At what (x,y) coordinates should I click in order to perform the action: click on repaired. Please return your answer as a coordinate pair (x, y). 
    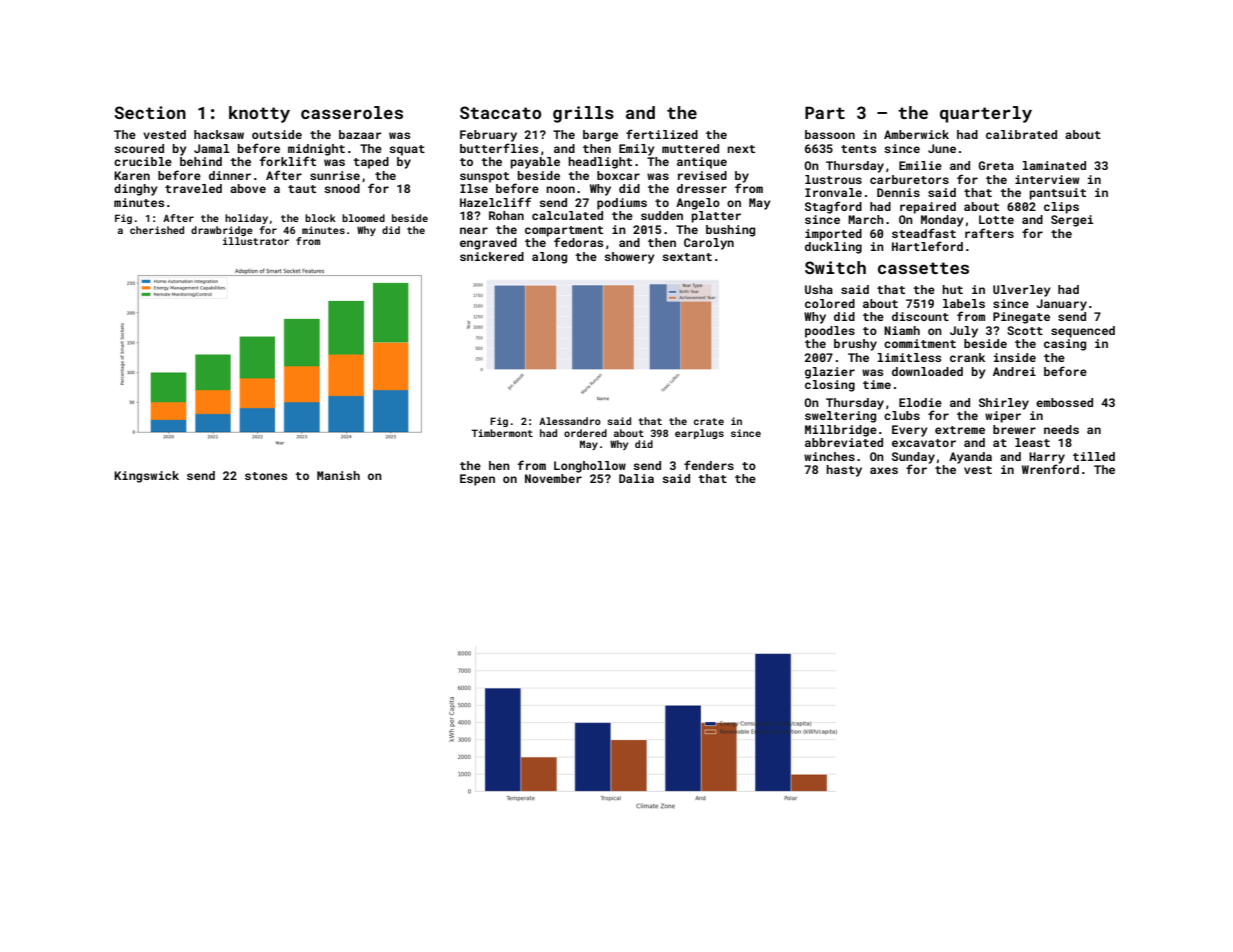
    Looking at the image, I should click on (928, 208).
